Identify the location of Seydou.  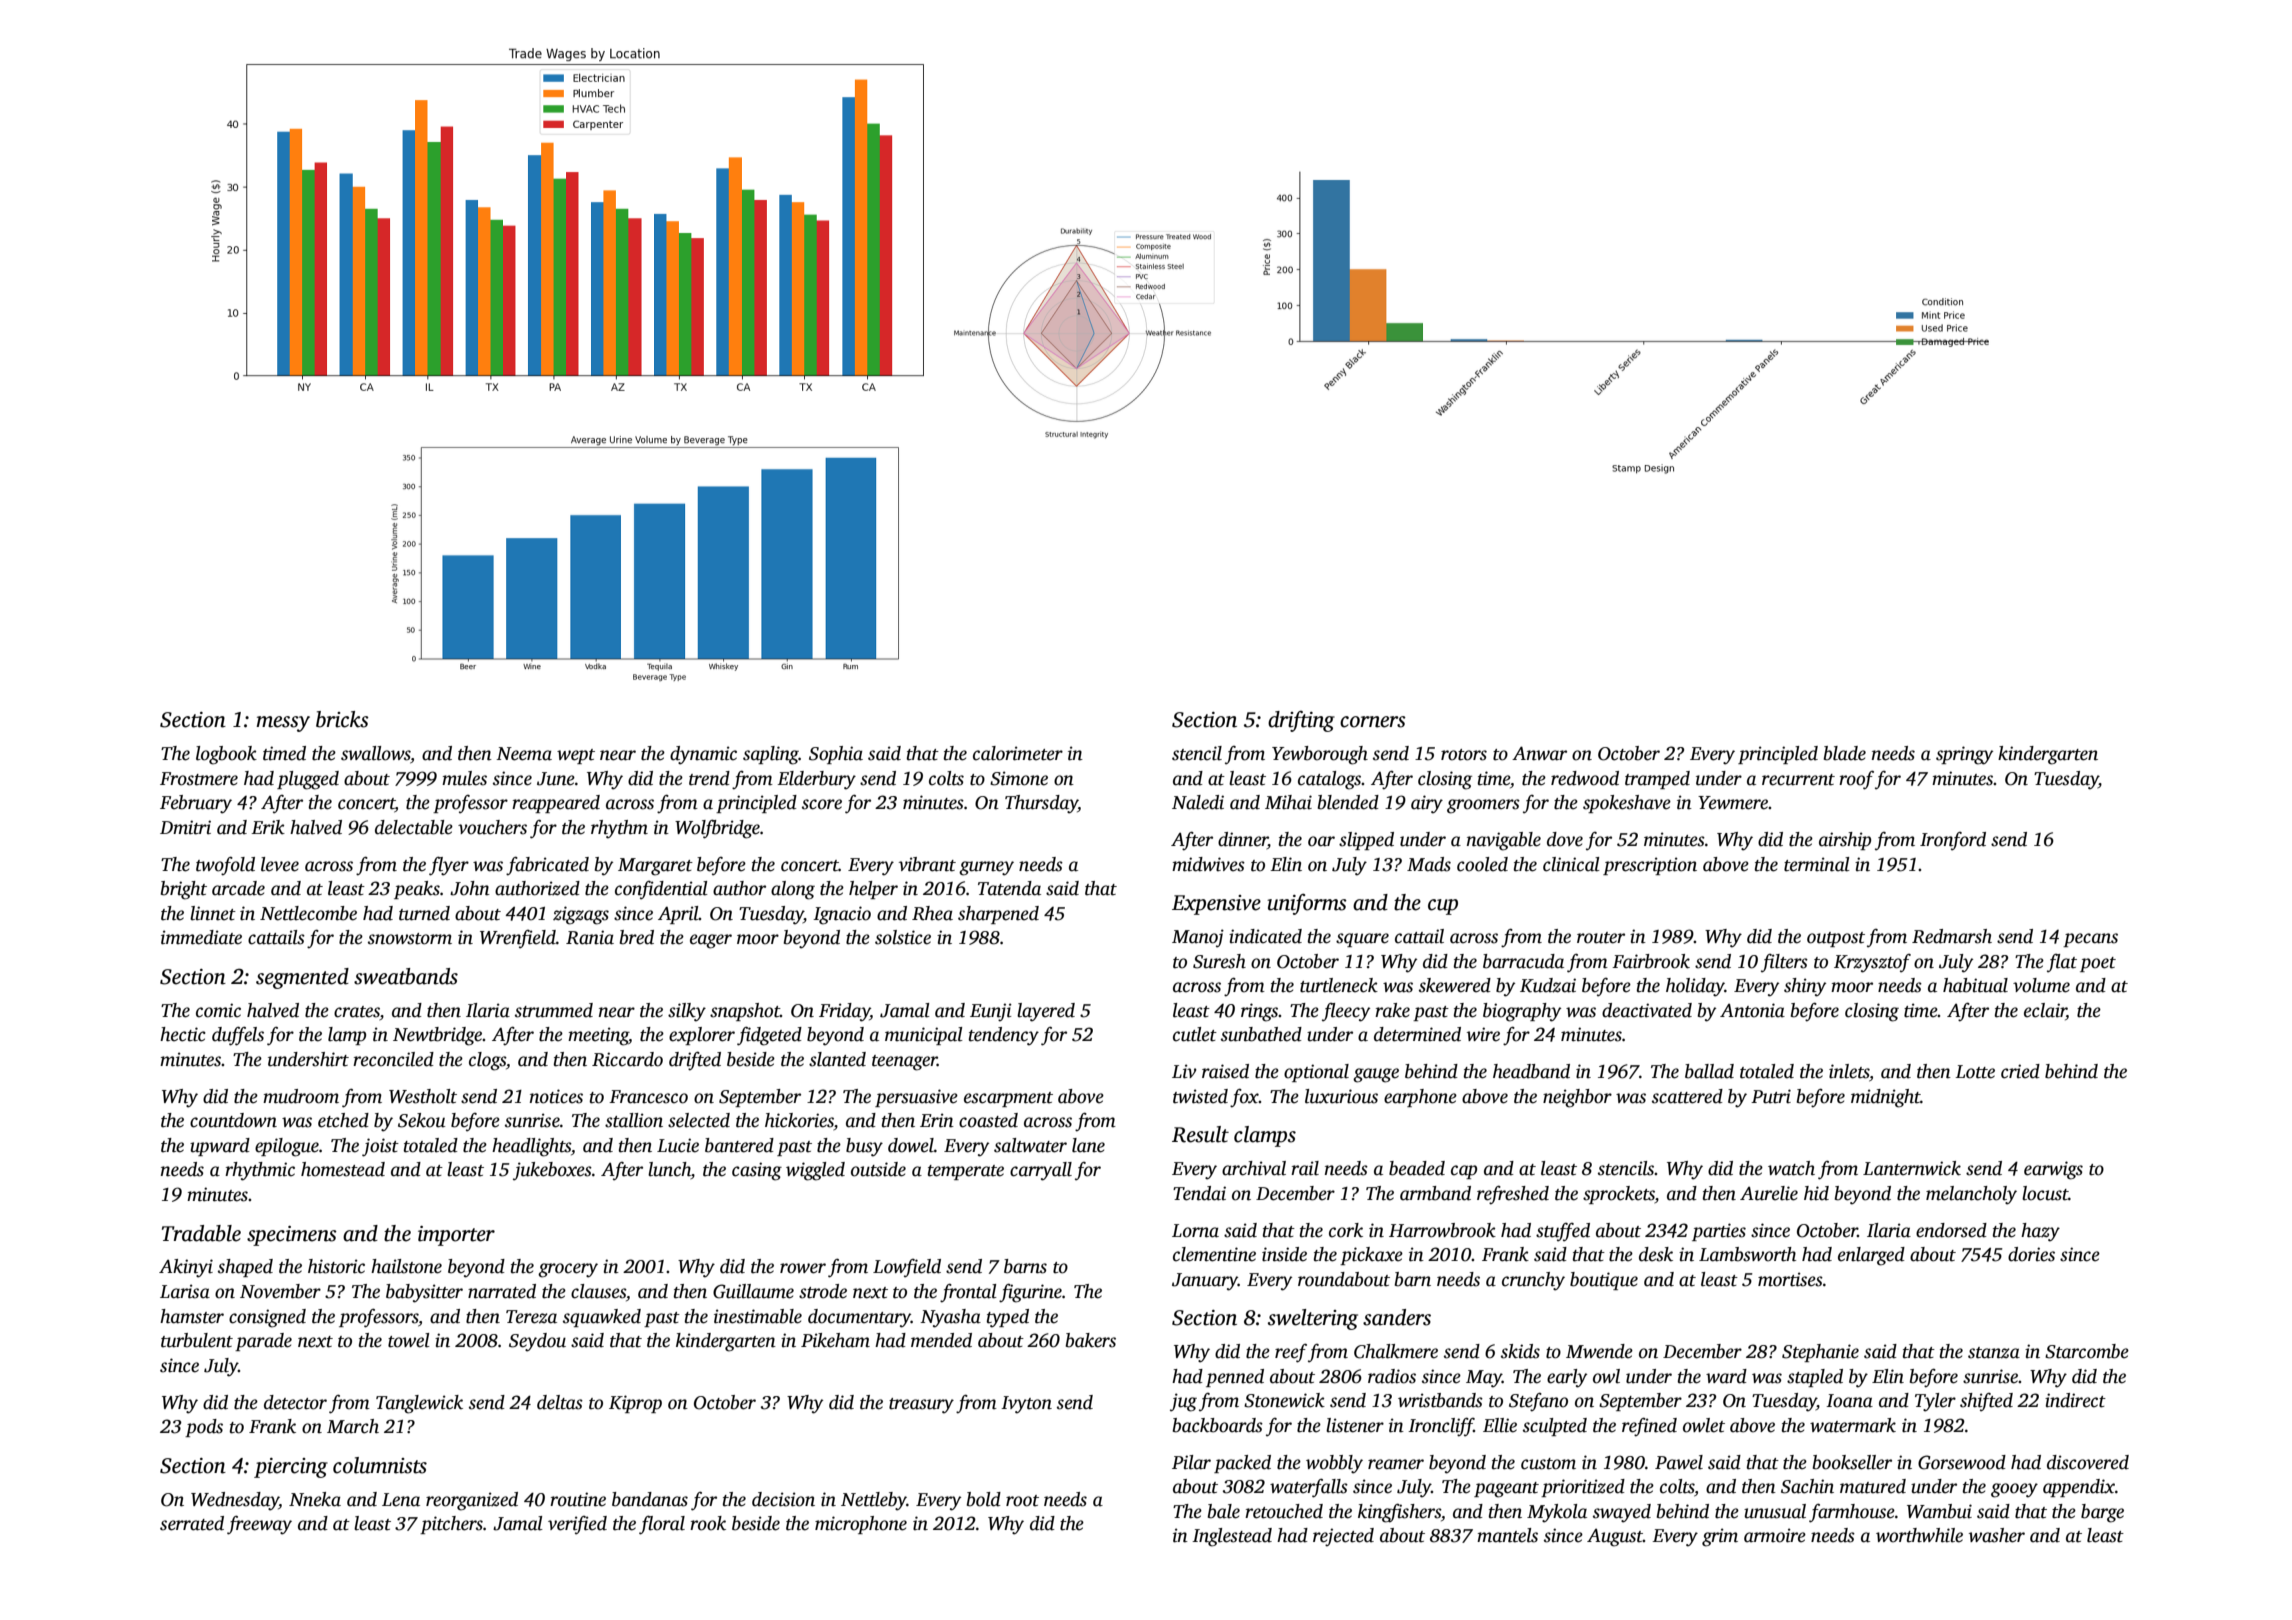
(537, 1342).
